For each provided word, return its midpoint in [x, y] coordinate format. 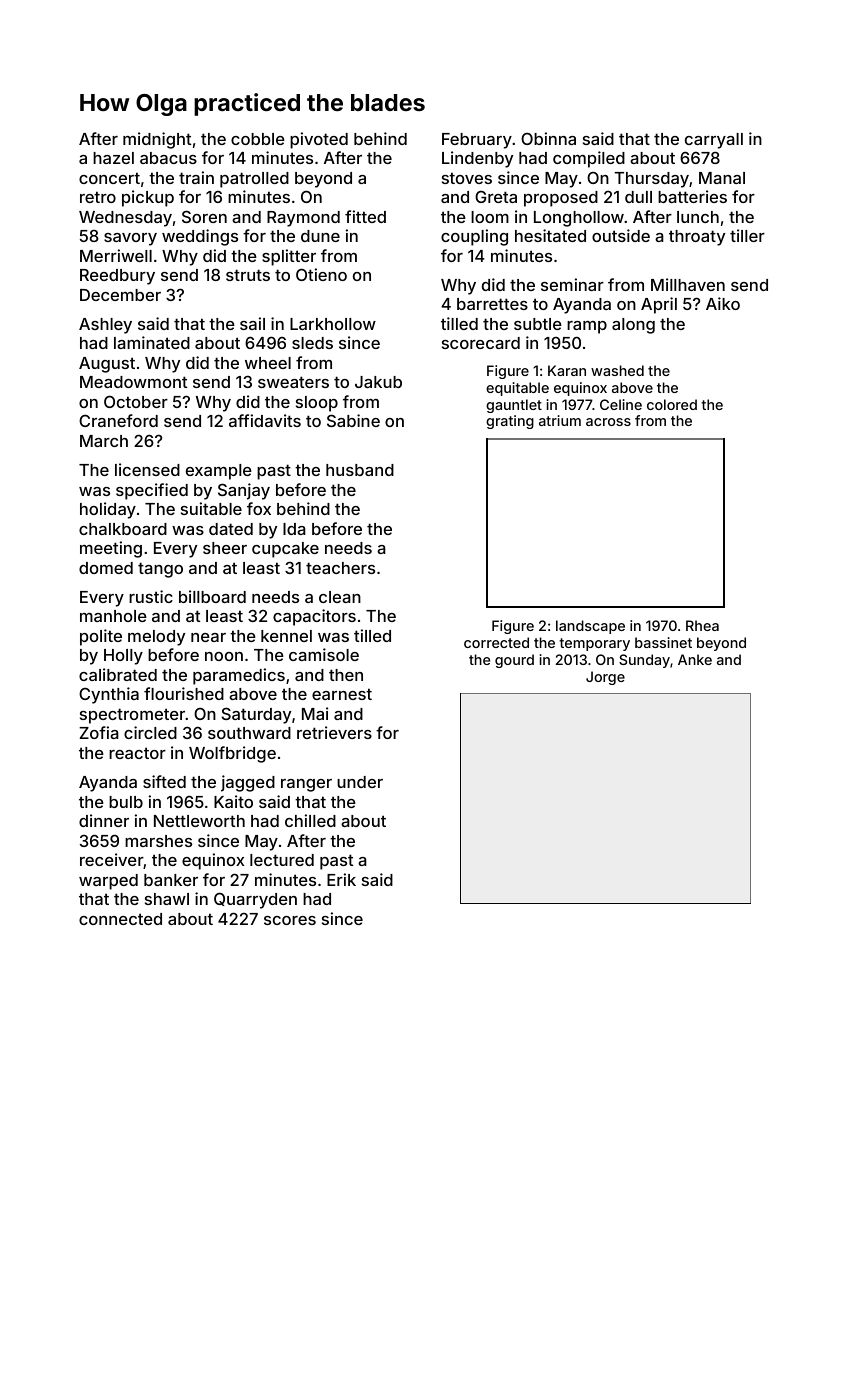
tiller [747, 235]
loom [490, 217]
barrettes [492, 304]
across [608, 422]
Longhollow [579, 219]
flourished [184, 693]
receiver [112, 861]
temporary [594, 644]
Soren [204, 216]
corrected [496, 642]
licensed [147, 469]
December [120, 295]
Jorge [605, 678]
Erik [341, 879]
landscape [590, 627]
